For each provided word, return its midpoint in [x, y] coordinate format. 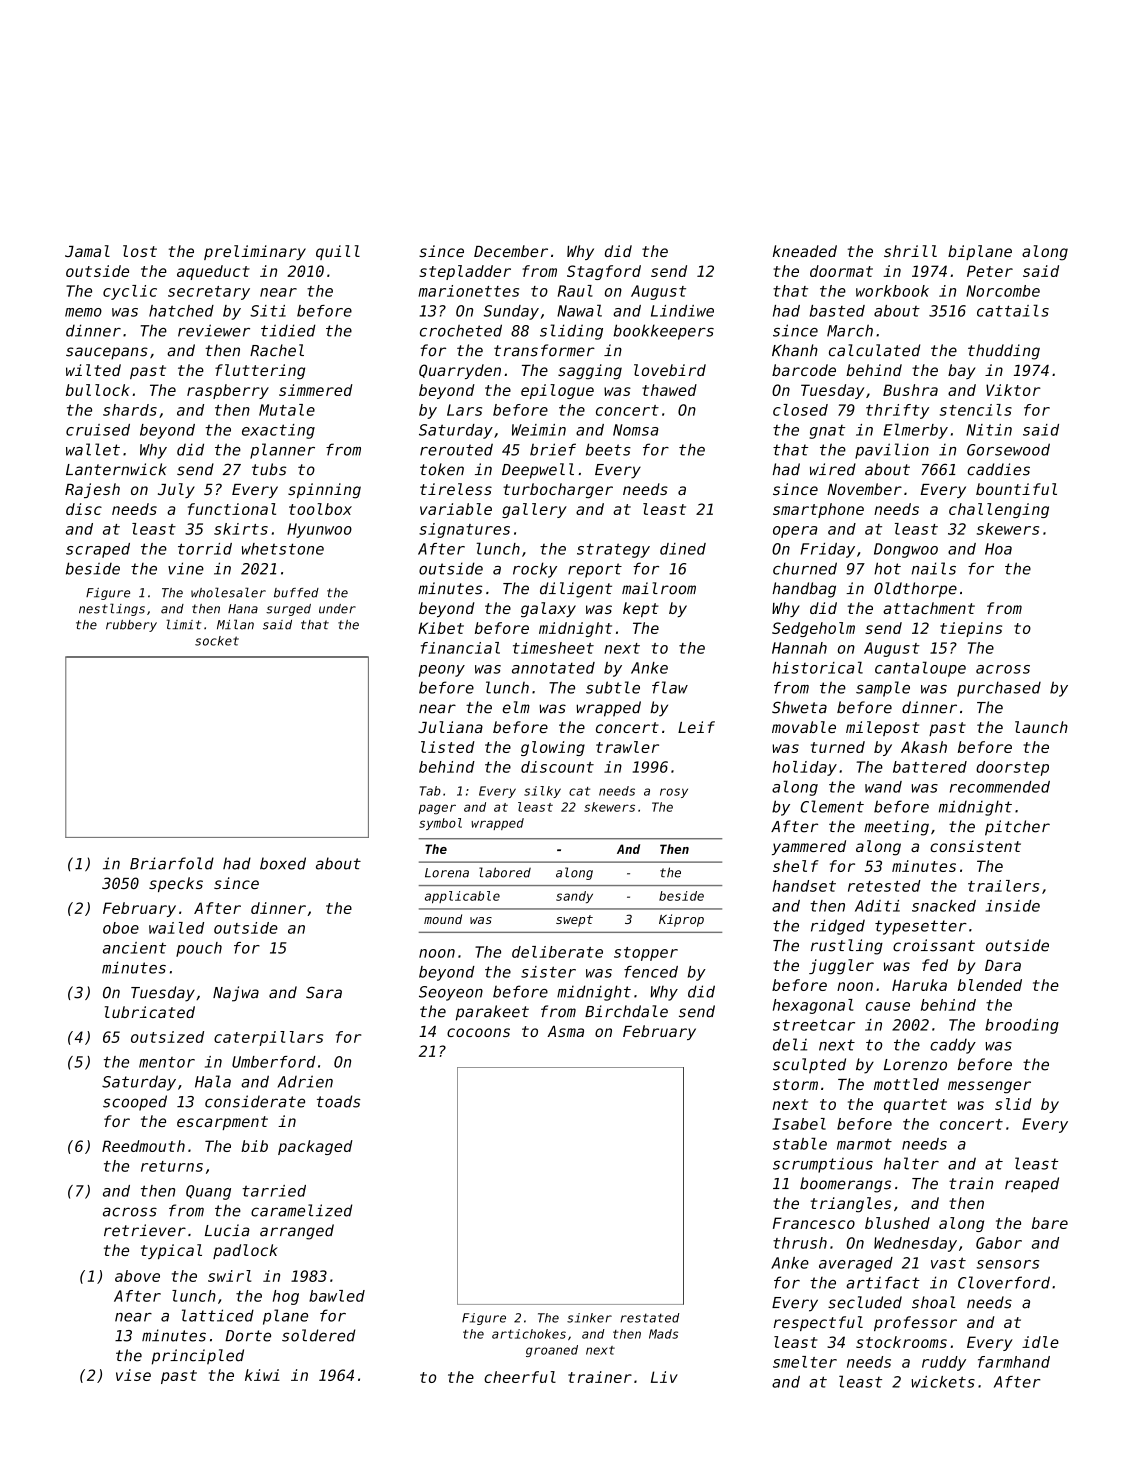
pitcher [1017, 828]
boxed [283, 863]
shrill [910, 251]
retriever [145, 1230]
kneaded [805, 251]
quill [338, 252]
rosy [674, 793]
